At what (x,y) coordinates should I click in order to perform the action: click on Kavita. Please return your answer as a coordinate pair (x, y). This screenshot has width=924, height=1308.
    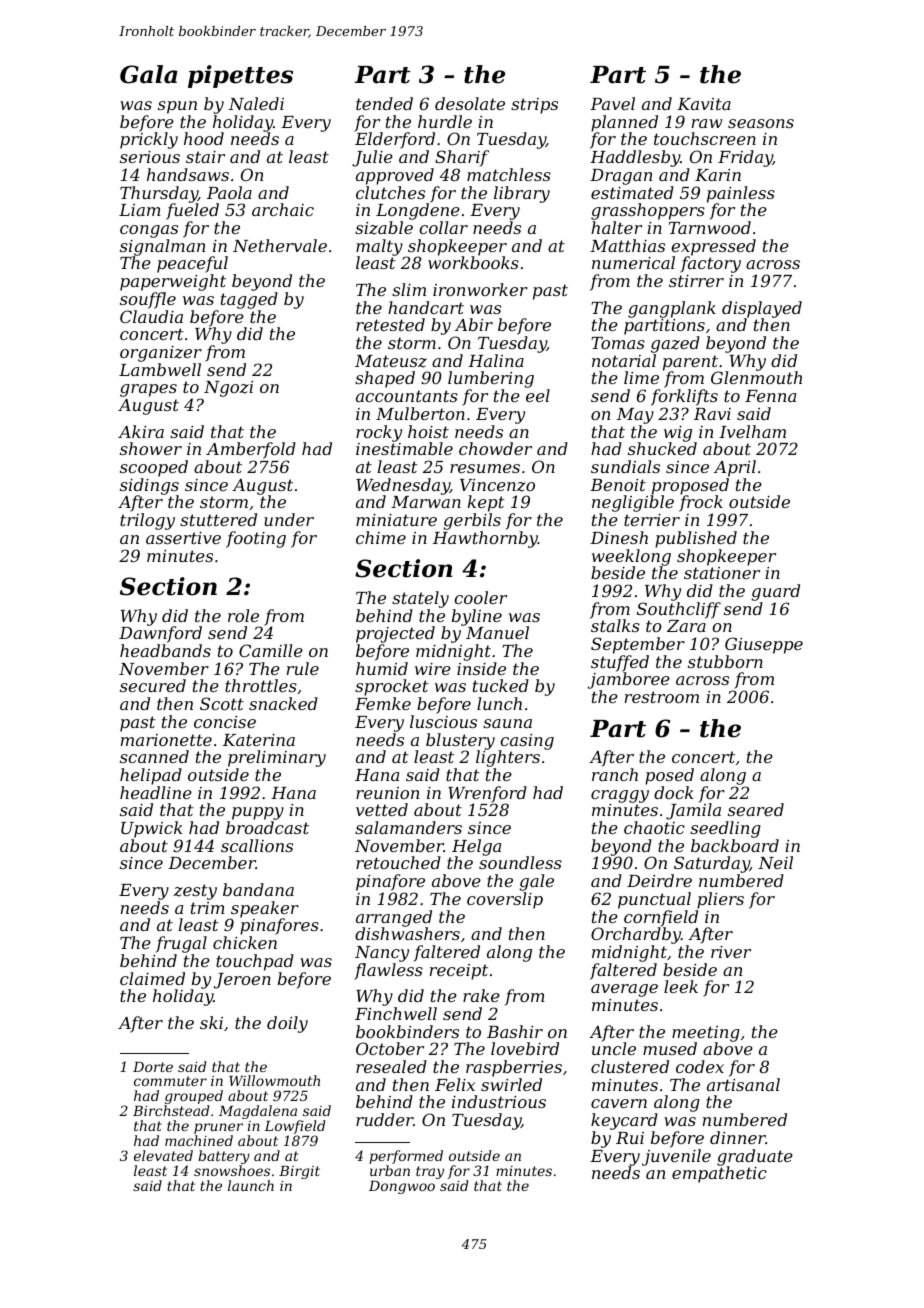
    Looking at the image, I should click on (704, 104).
